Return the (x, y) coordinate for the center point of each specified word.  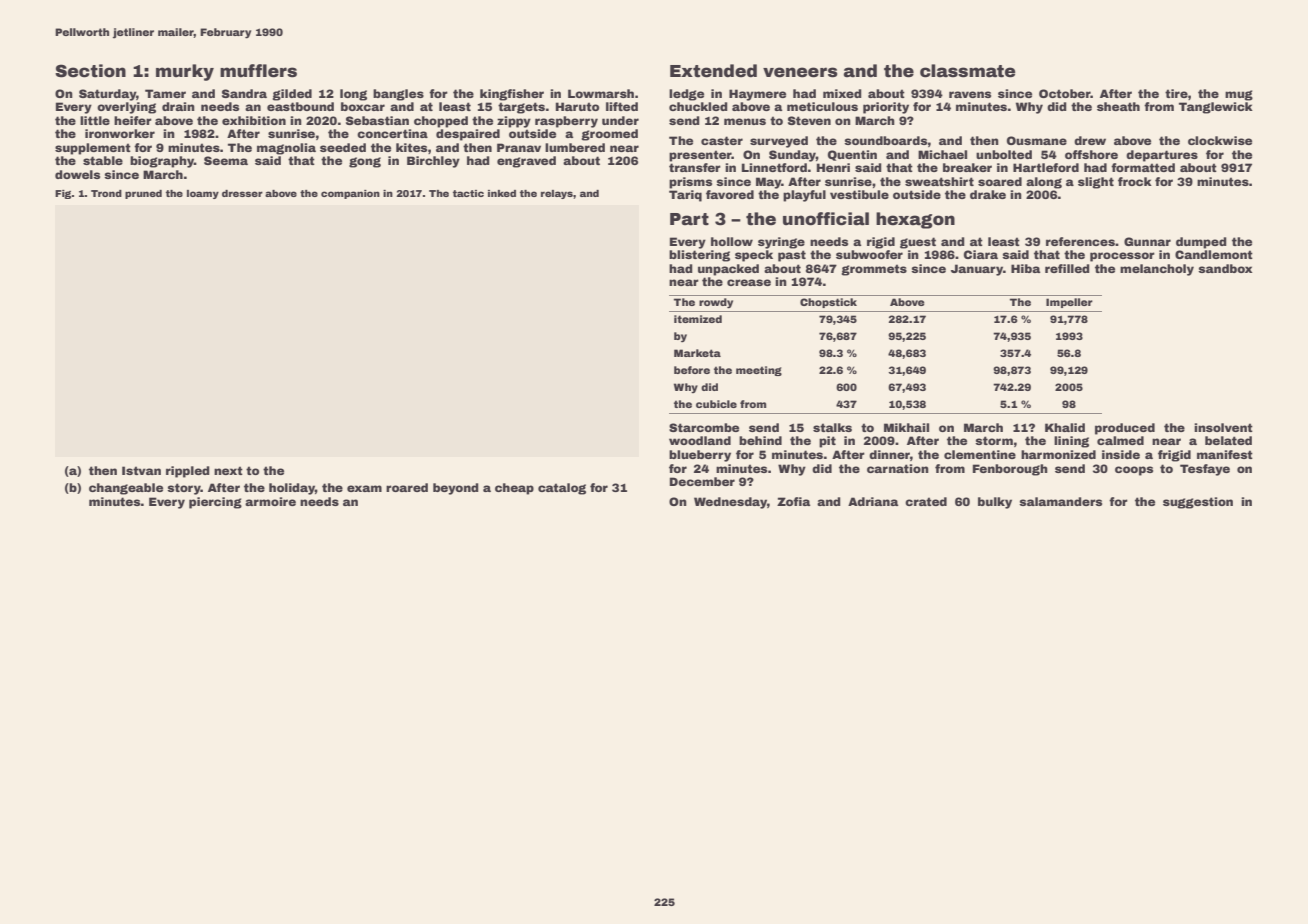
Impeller (1069, 303)
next (228, 470)
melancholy (1157, 270)
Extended (713, 71)
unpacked (728, 270)
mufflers (258, 71)
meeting (759, 371)
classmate (967, 71)
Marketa (697, 353)
